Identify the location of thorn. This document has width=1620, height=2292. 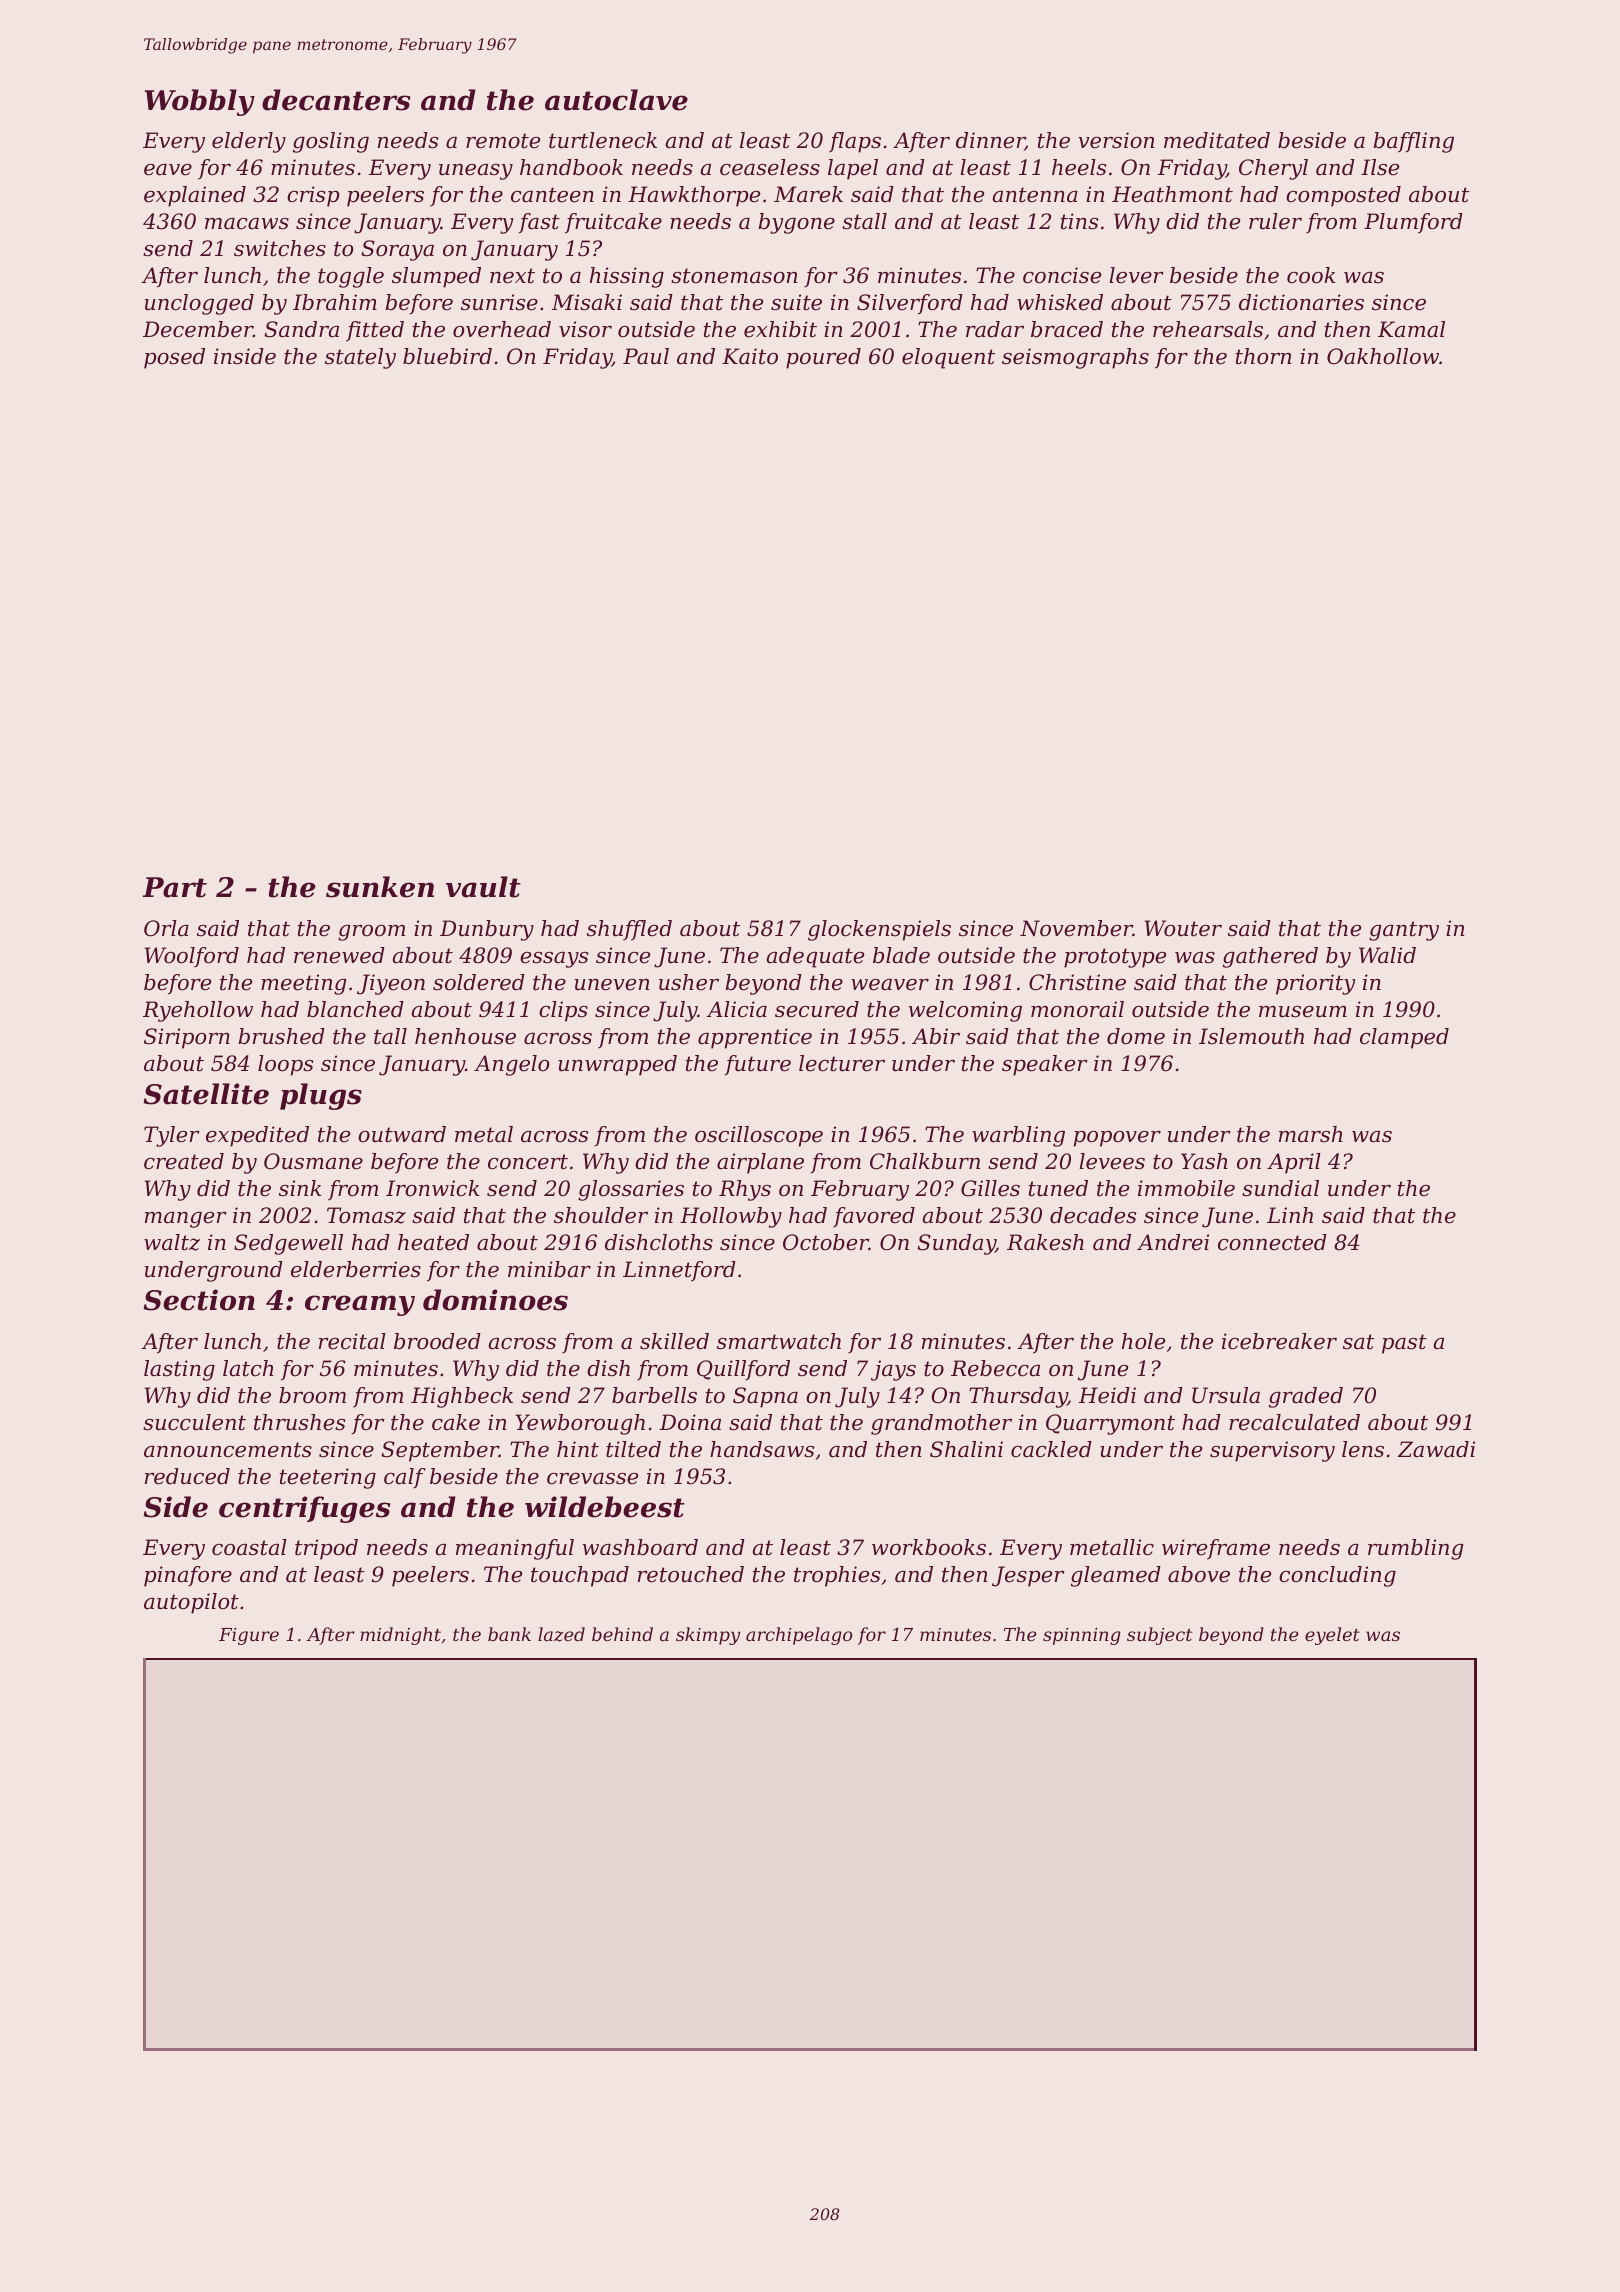
(1264, 356).
